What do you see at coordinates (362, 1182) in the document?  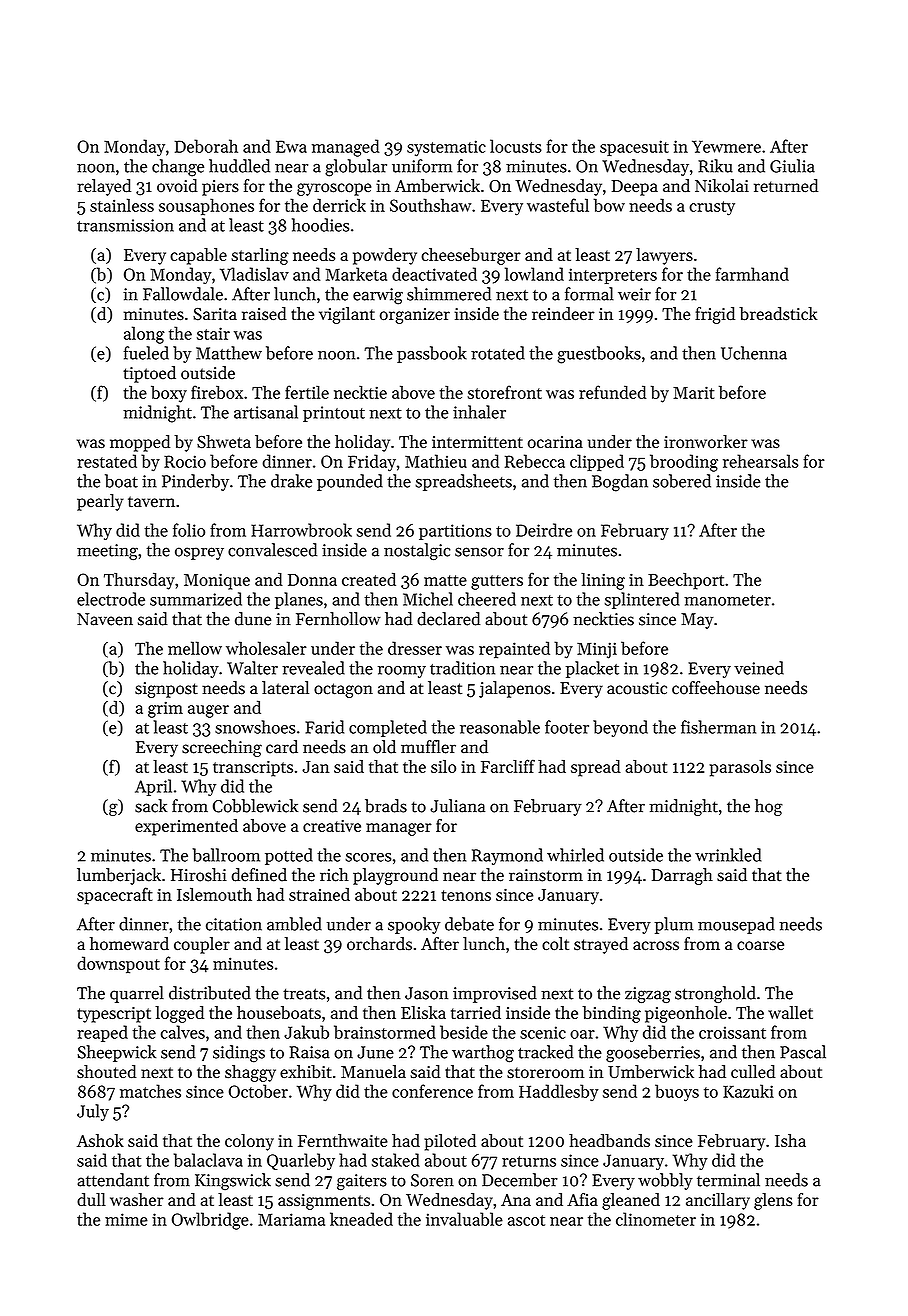 I see `gaiters` at bounding box center [362, 1182].
